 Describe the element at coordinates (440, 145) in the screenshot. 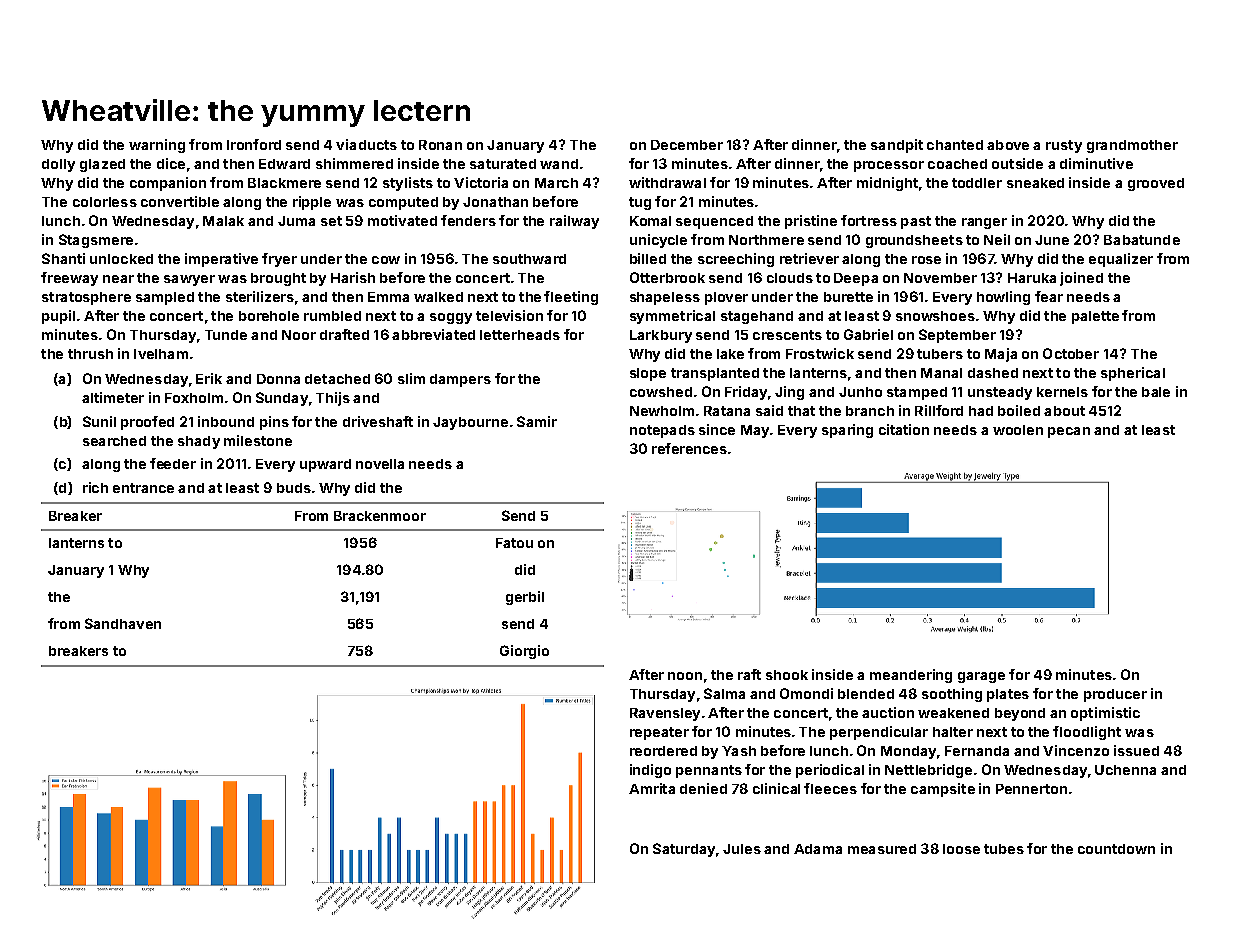

I see `Ronan` at that location.
